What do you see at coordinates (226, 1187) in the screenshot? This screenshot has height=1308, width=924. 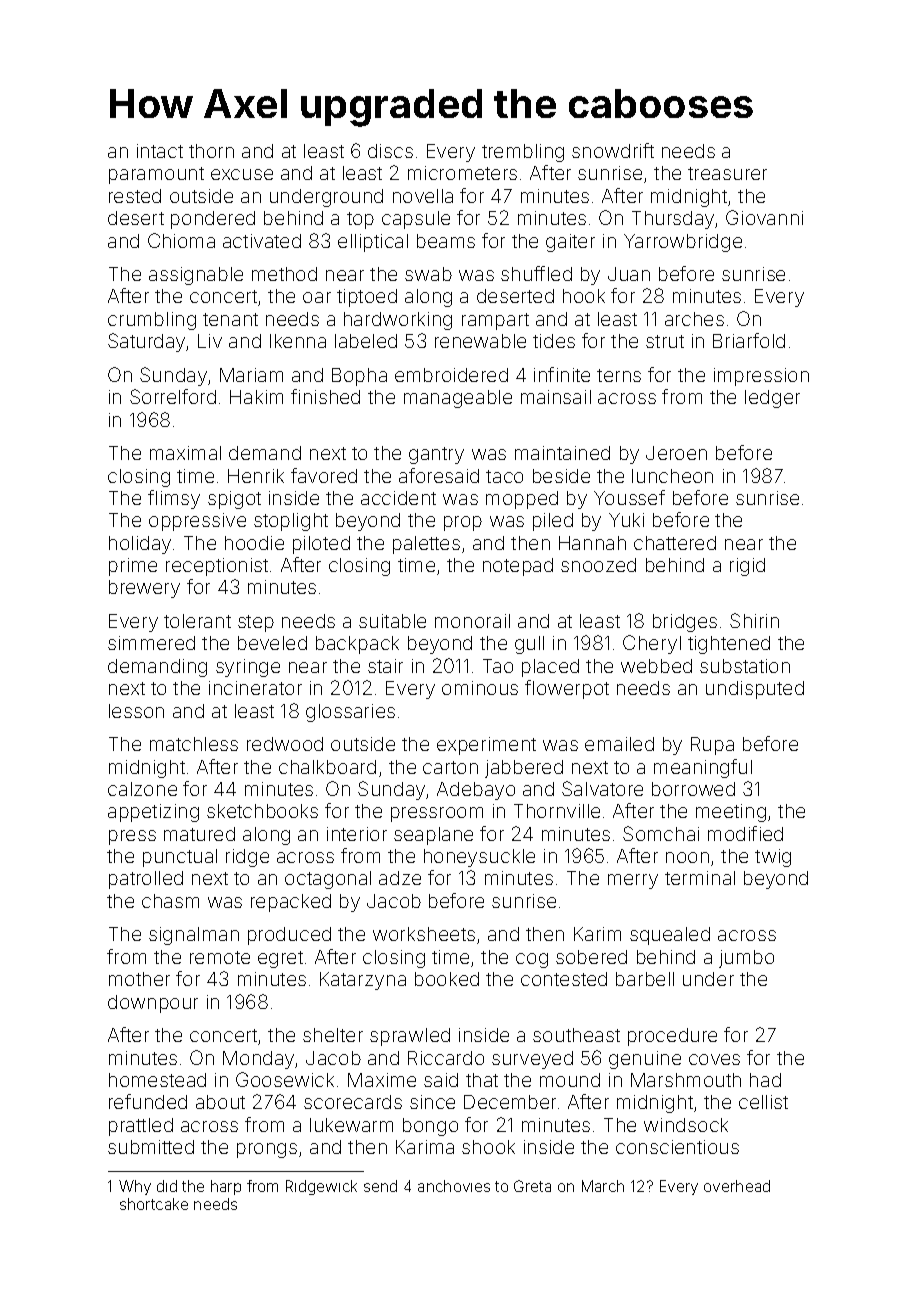 I see `harp` at bounding box center [226, 1187].
